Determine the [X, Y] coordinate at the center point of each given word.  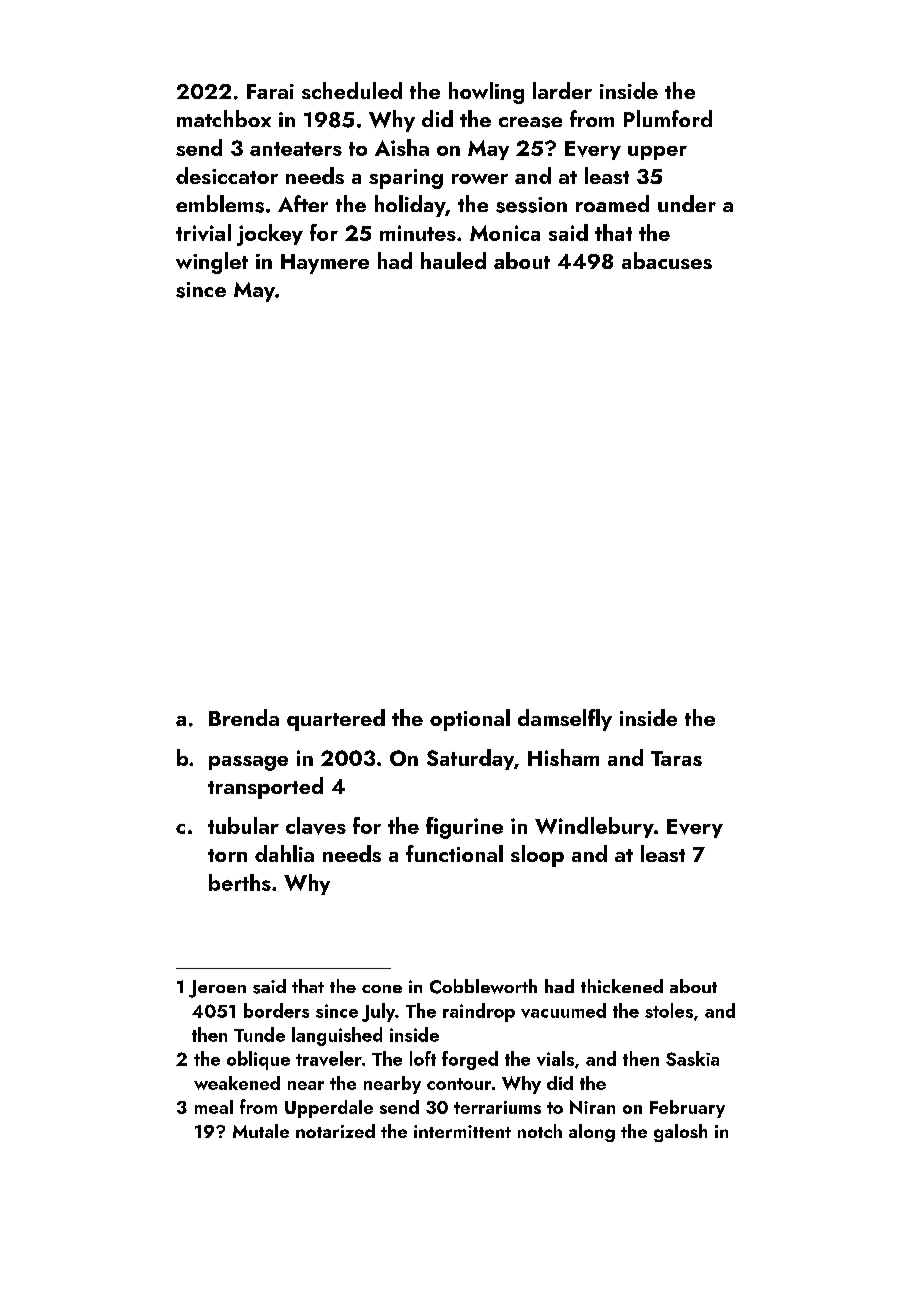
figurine [464, 828]
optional [470, 720]
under [687, 203]
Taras [676, 758]
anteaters [296, 149]
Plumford [668, 118]
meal [214, 1107]
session [531, 205]
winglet [212, 263]
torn [227, 855]
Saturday [470, 759]
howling [486, 93]
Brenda [244, 717]
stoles [669, 1010]
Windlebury [594, 827]
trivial [203, 232]
